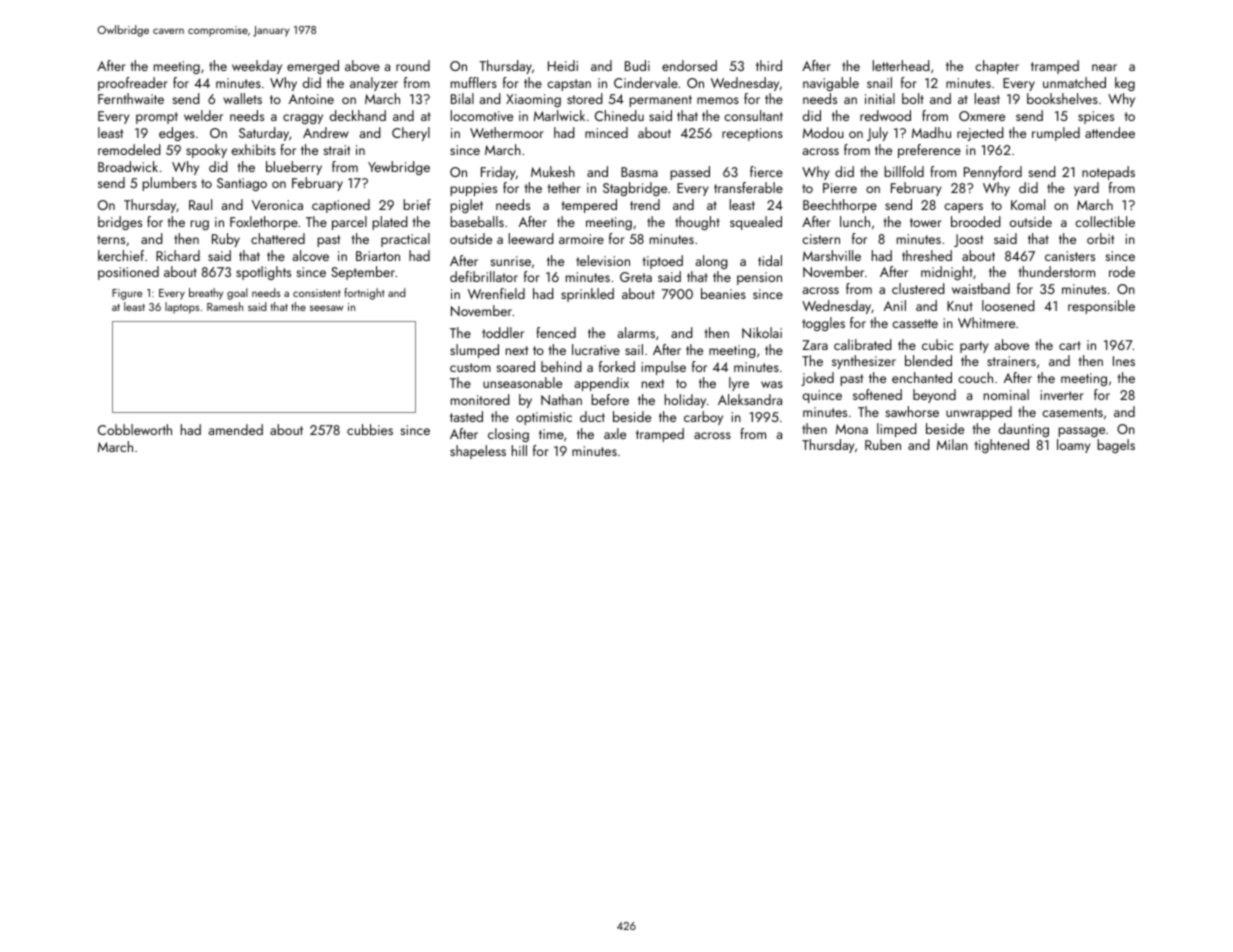 The height and width of the screenshot is (952, 1233). What do you see at coordinates (772, 384) in the screenshot?
I see `was` at bounding box center [772, 384].
